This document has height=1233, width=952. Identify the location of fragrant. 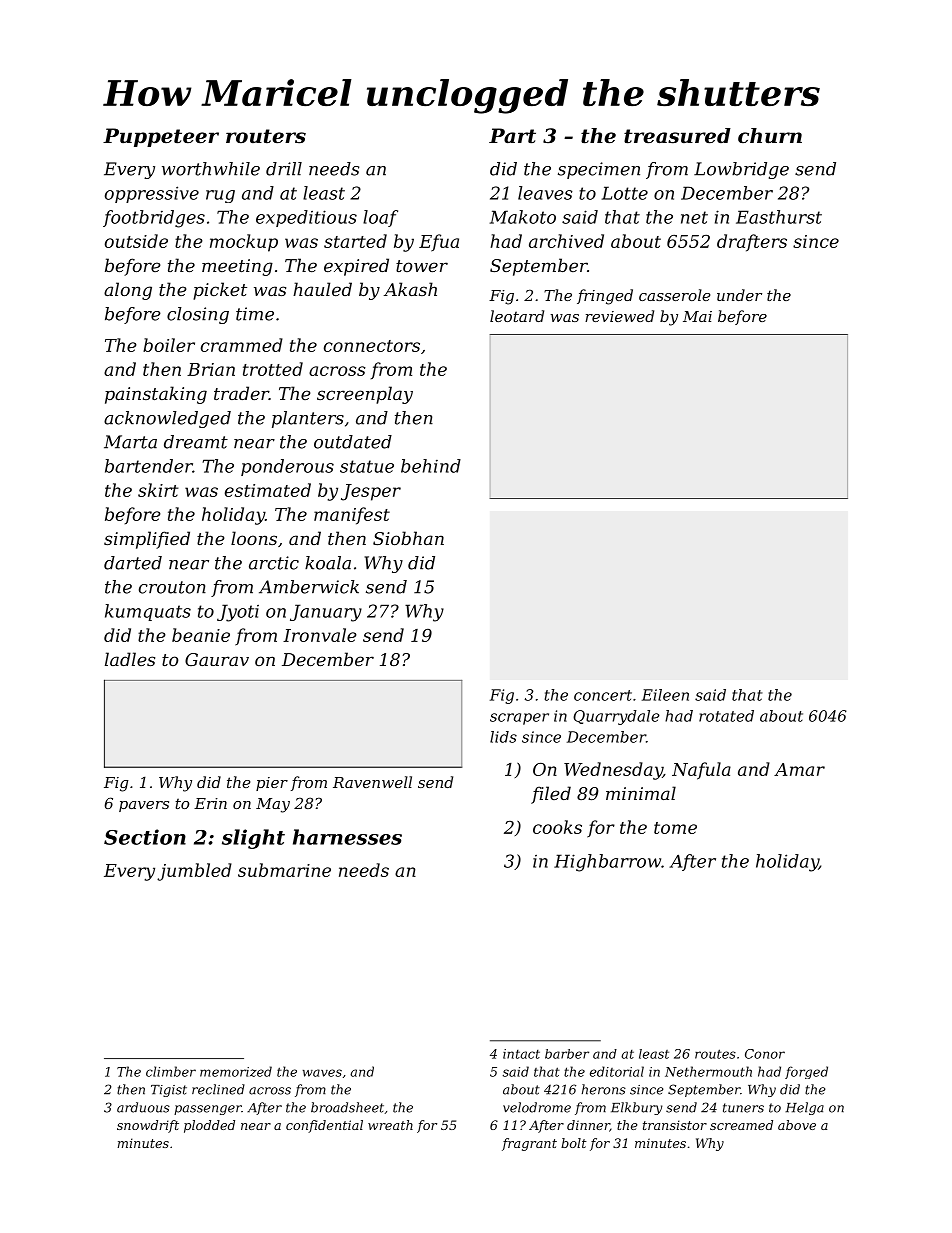
(529, 1144).
